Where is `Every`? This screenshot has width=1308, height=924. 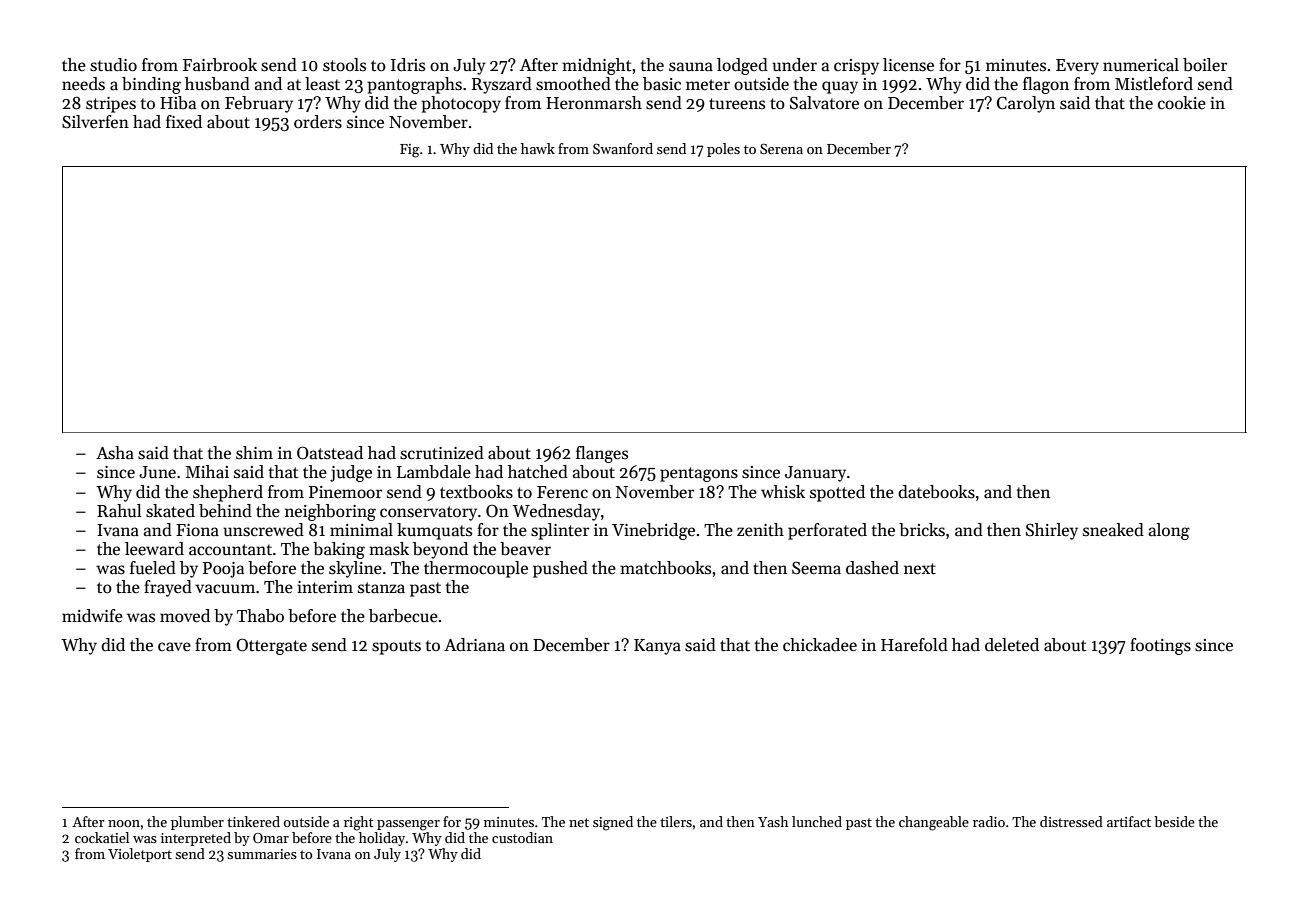
Every is located at coordinates (1077, 67).
